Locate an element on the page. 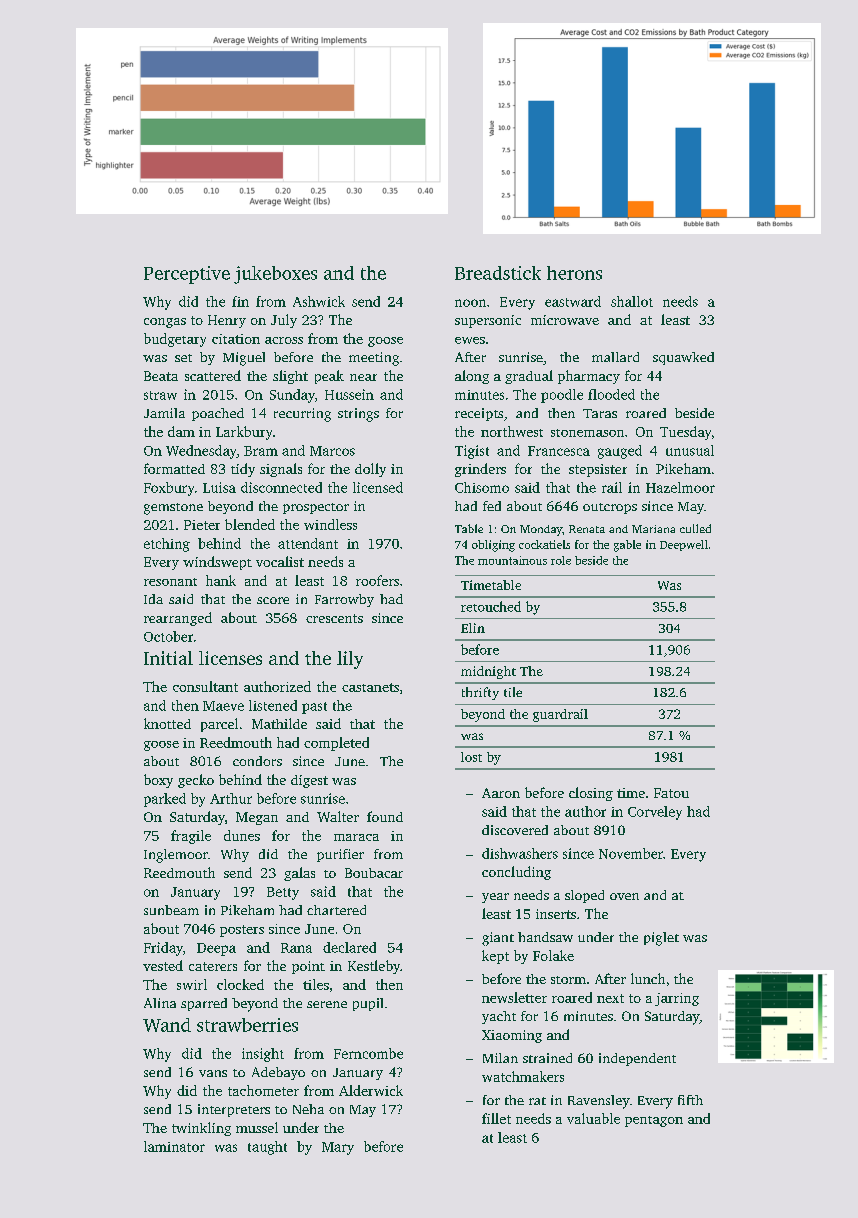 This image has width=858, height=1218. Perceptive is located at coordinates (187, 275).
